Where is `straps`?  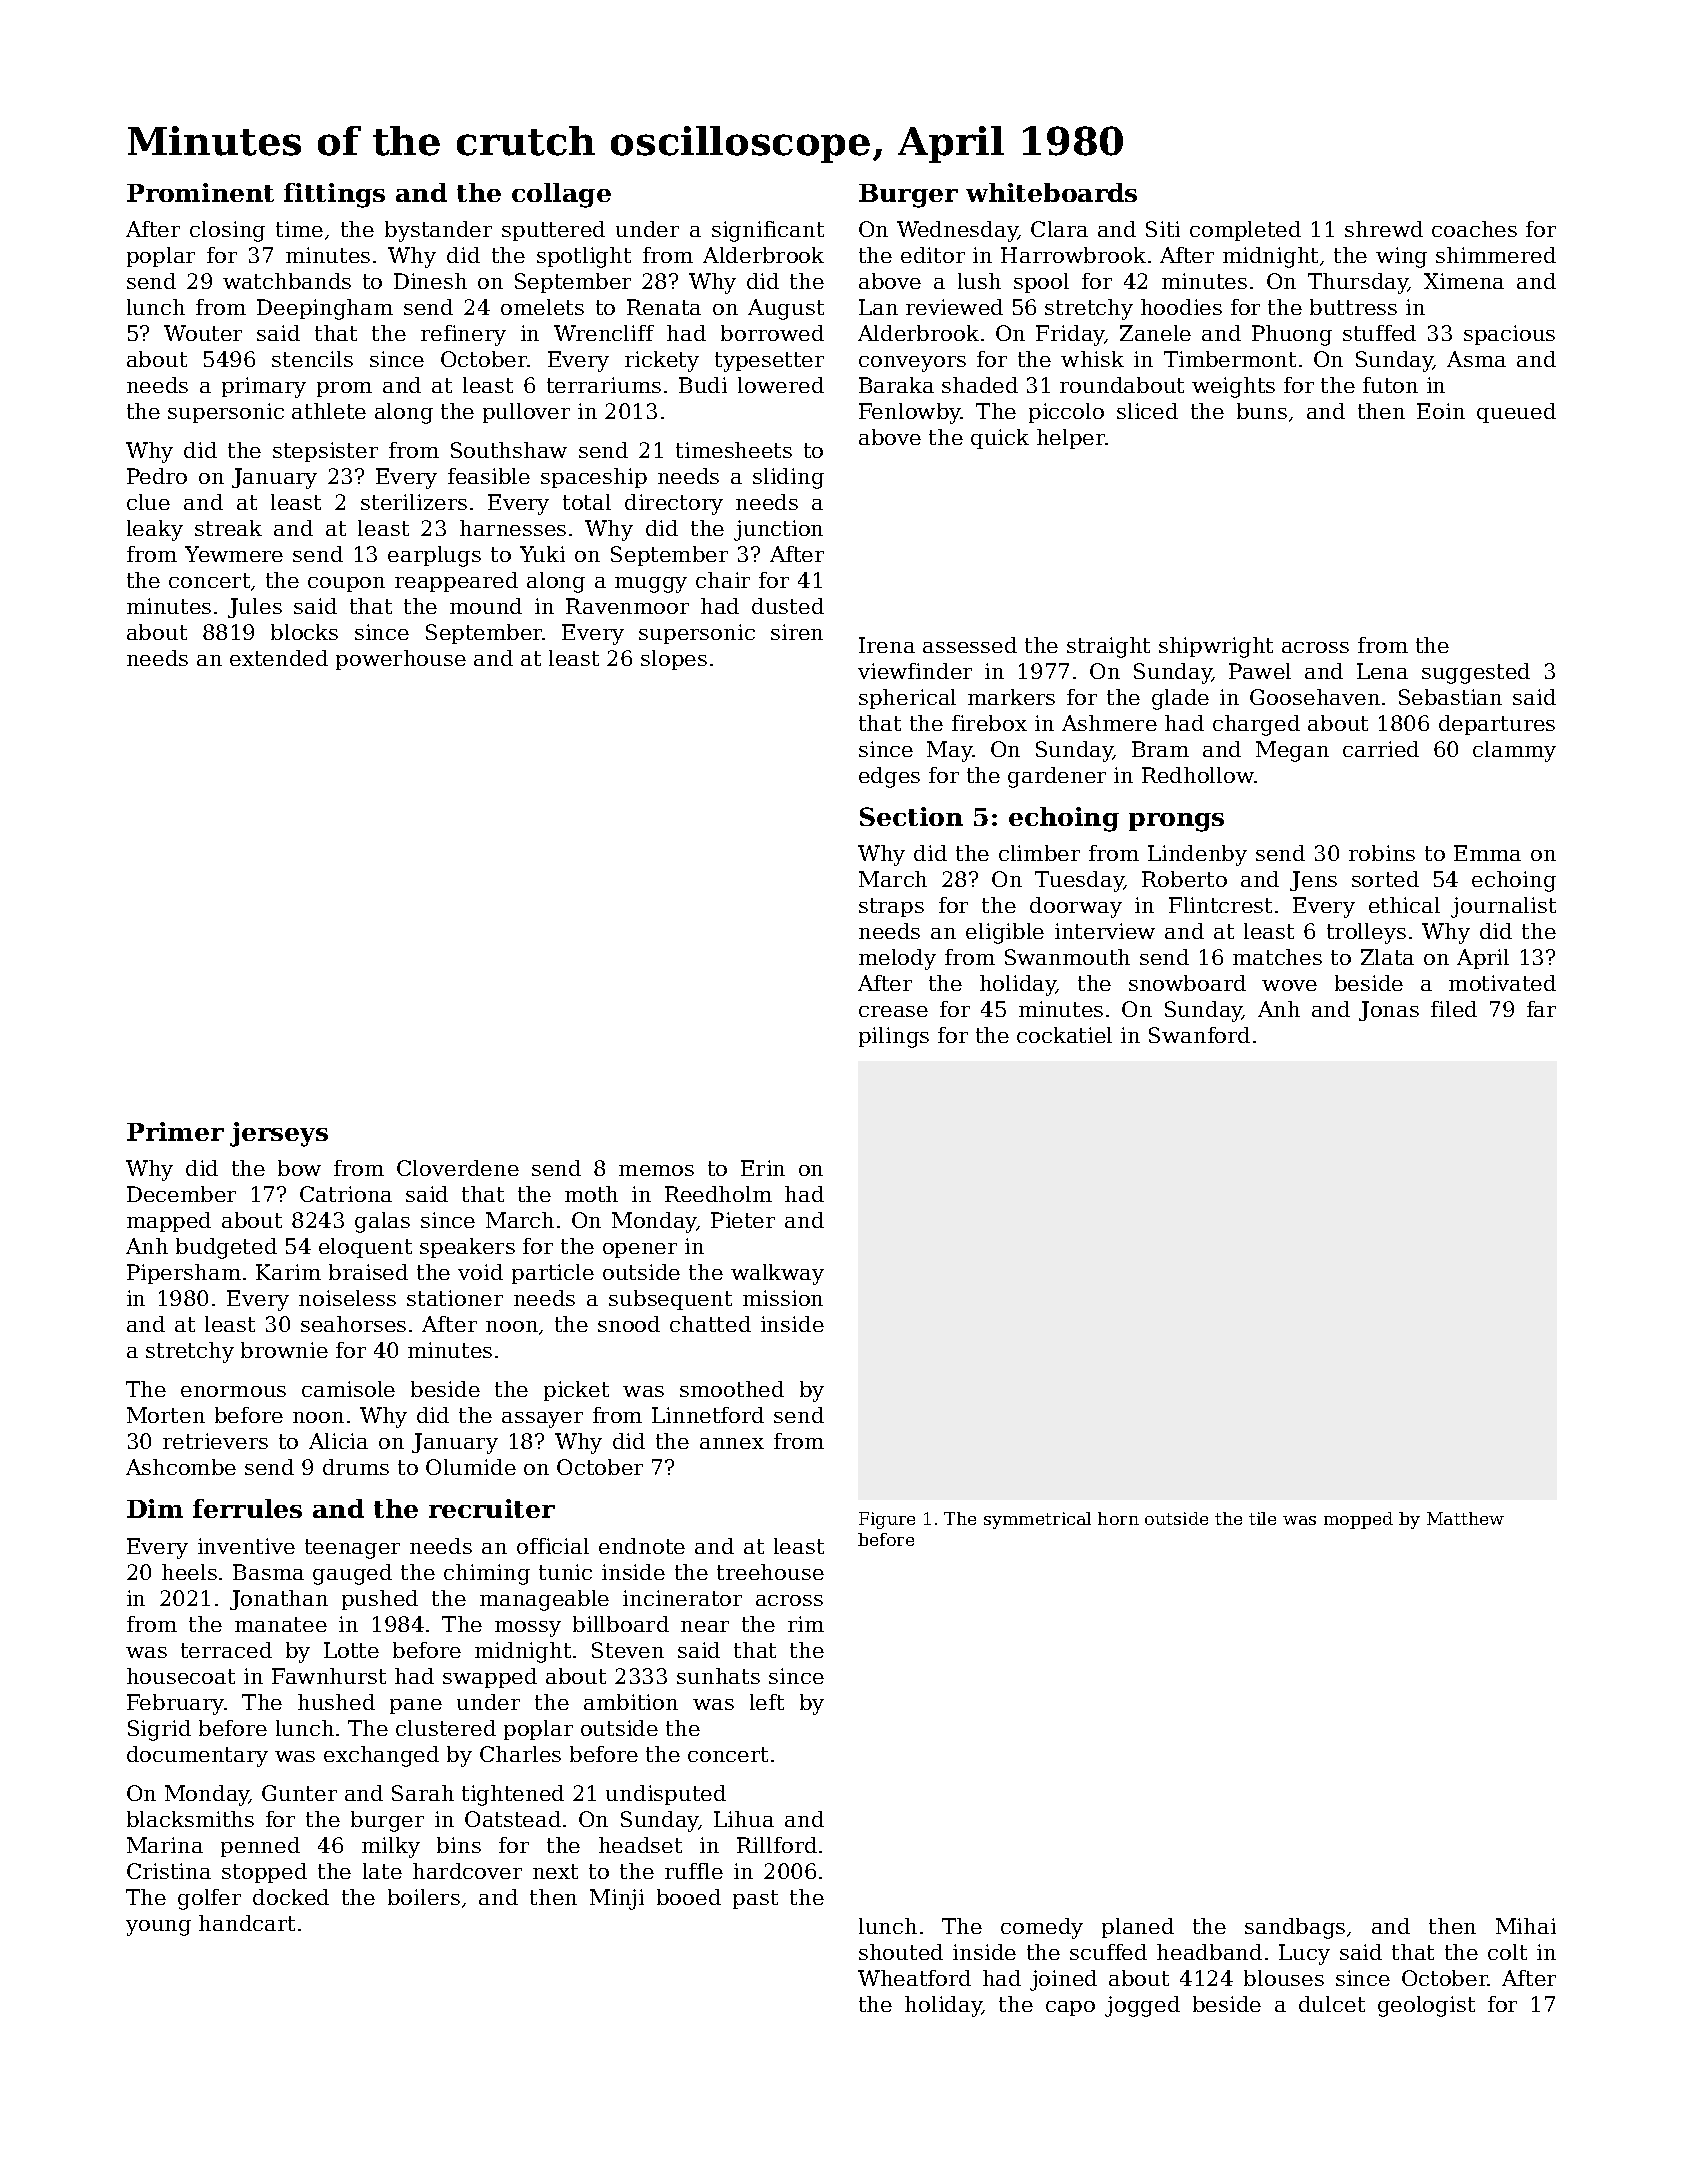
straps is located at coordinates (891, 907).
